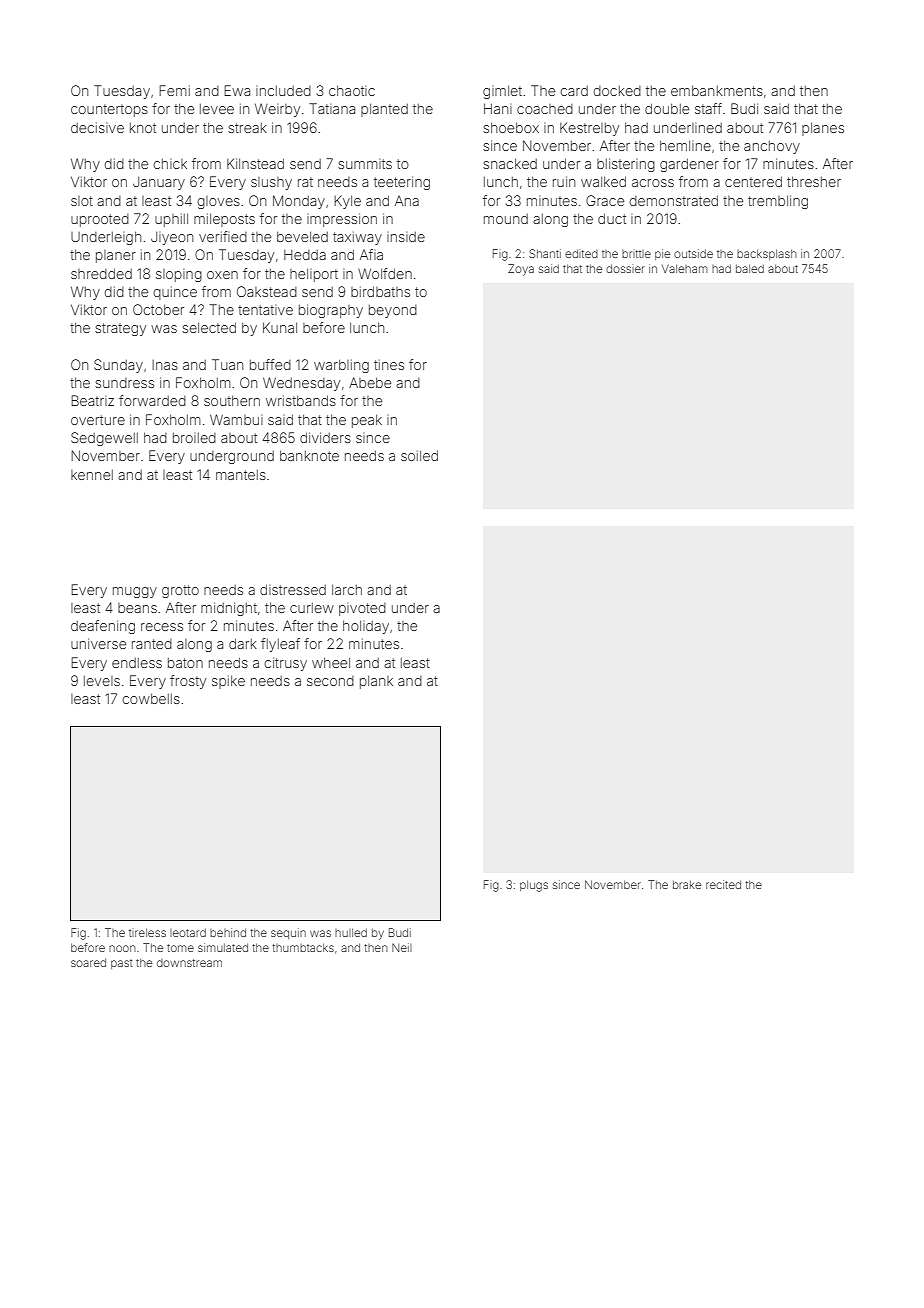 The height and width of the screenshot is (1308, 924). Describe the element at coordinates (217, 109) in the screenshot. I see `levee` at that location.
